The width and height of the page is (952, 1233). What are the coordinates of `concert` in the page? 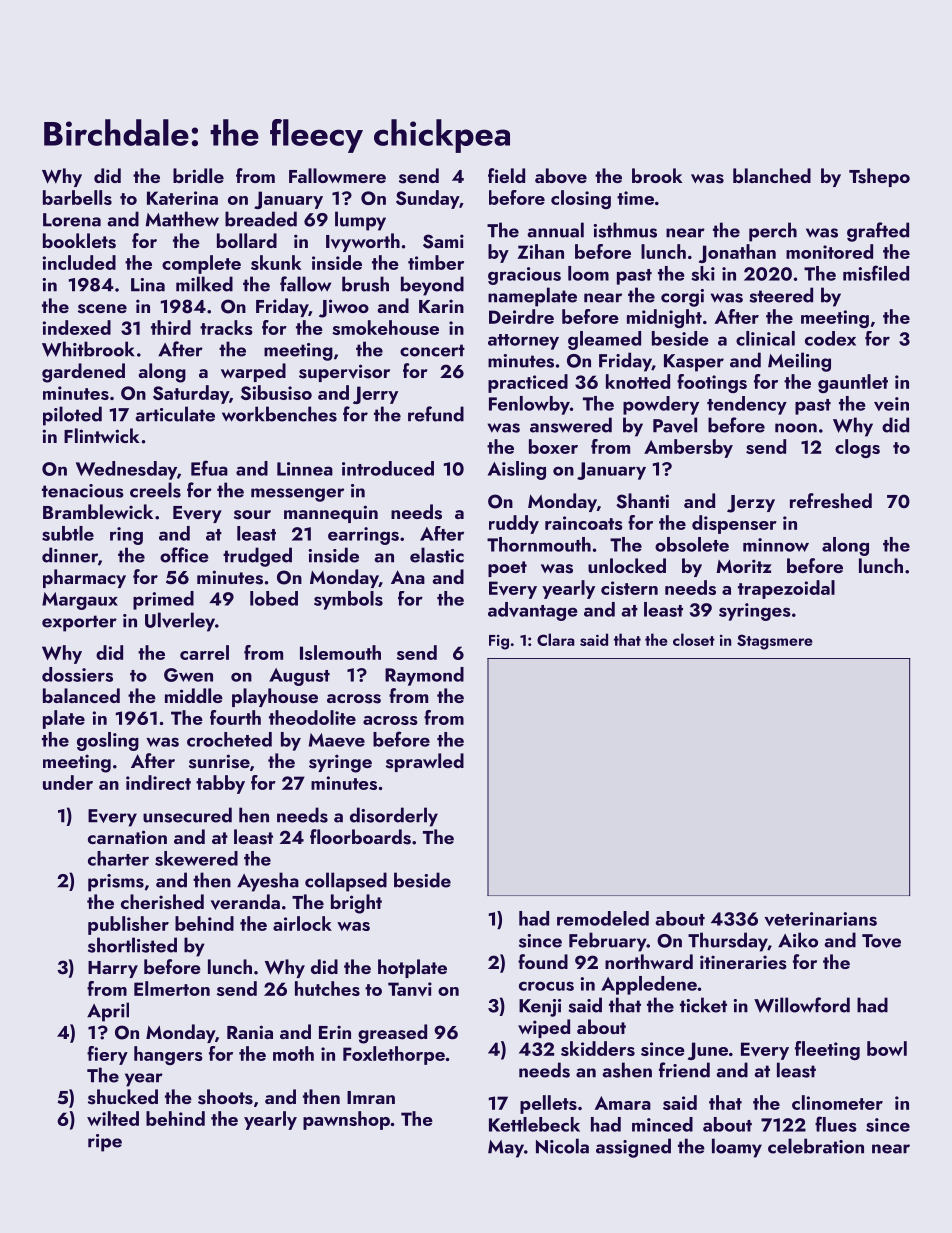 It's located at (432, 350).
